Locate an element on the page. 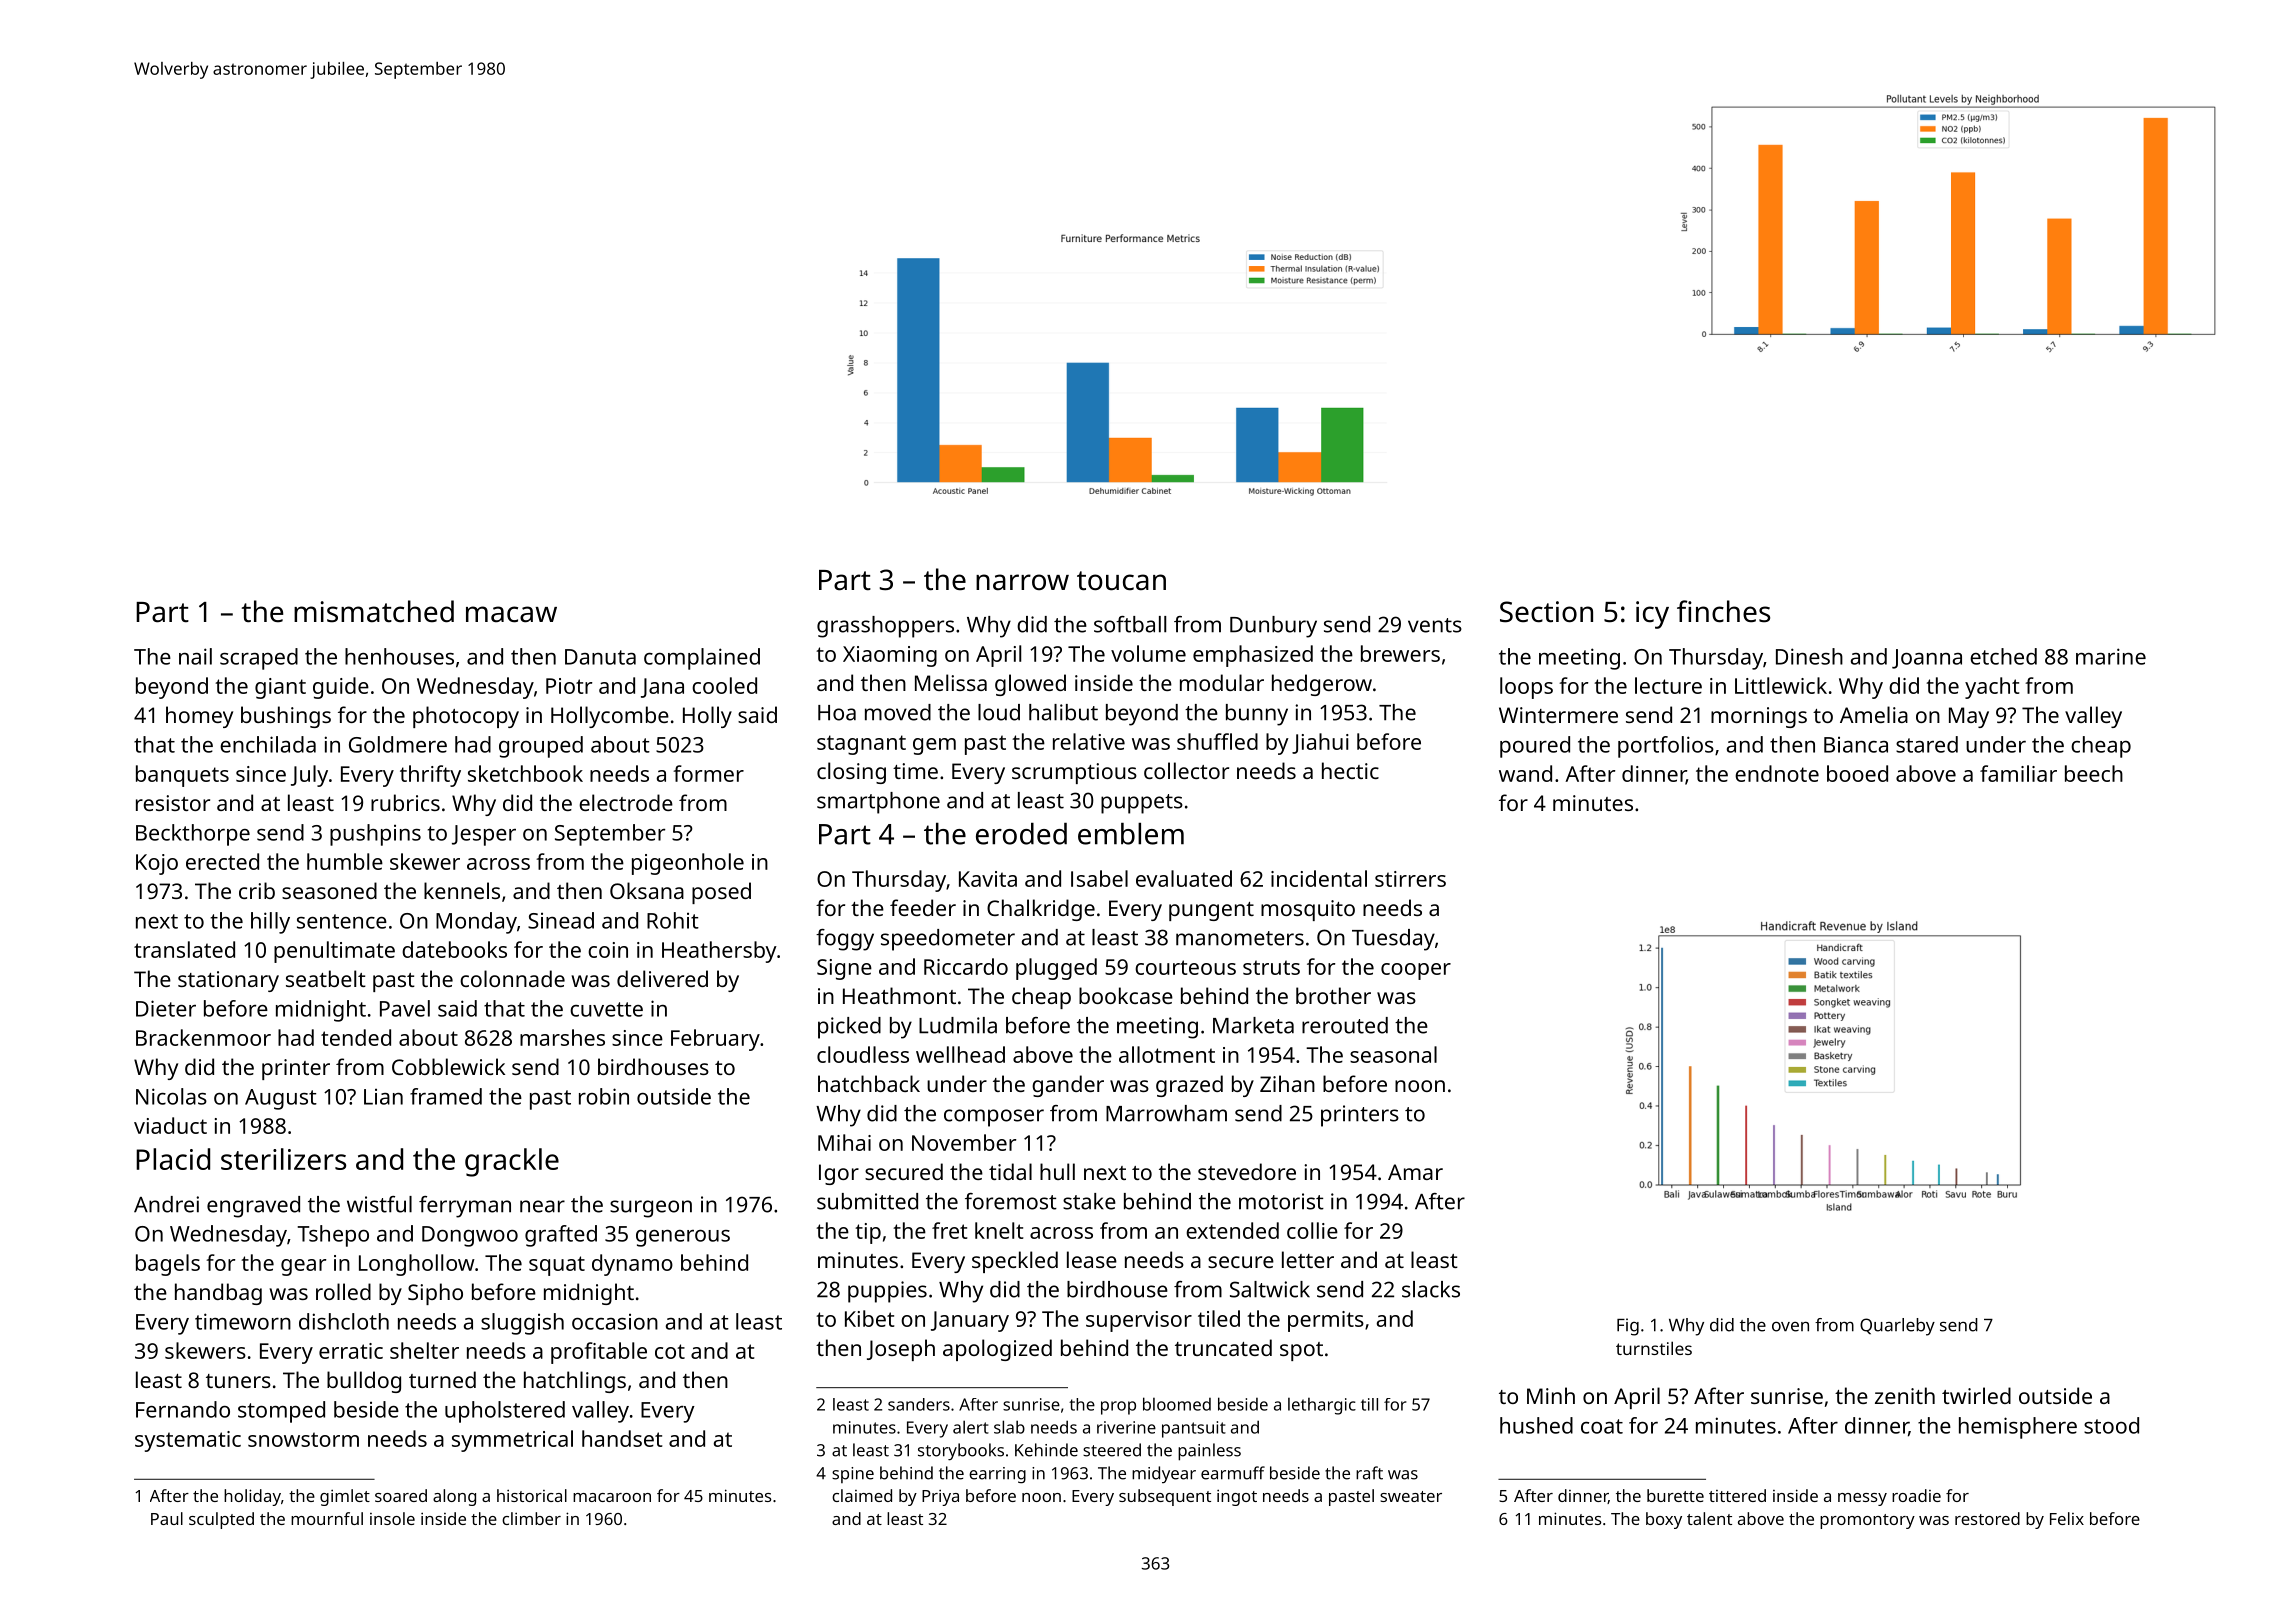  Priya is located at coordinates (940, 1497).
